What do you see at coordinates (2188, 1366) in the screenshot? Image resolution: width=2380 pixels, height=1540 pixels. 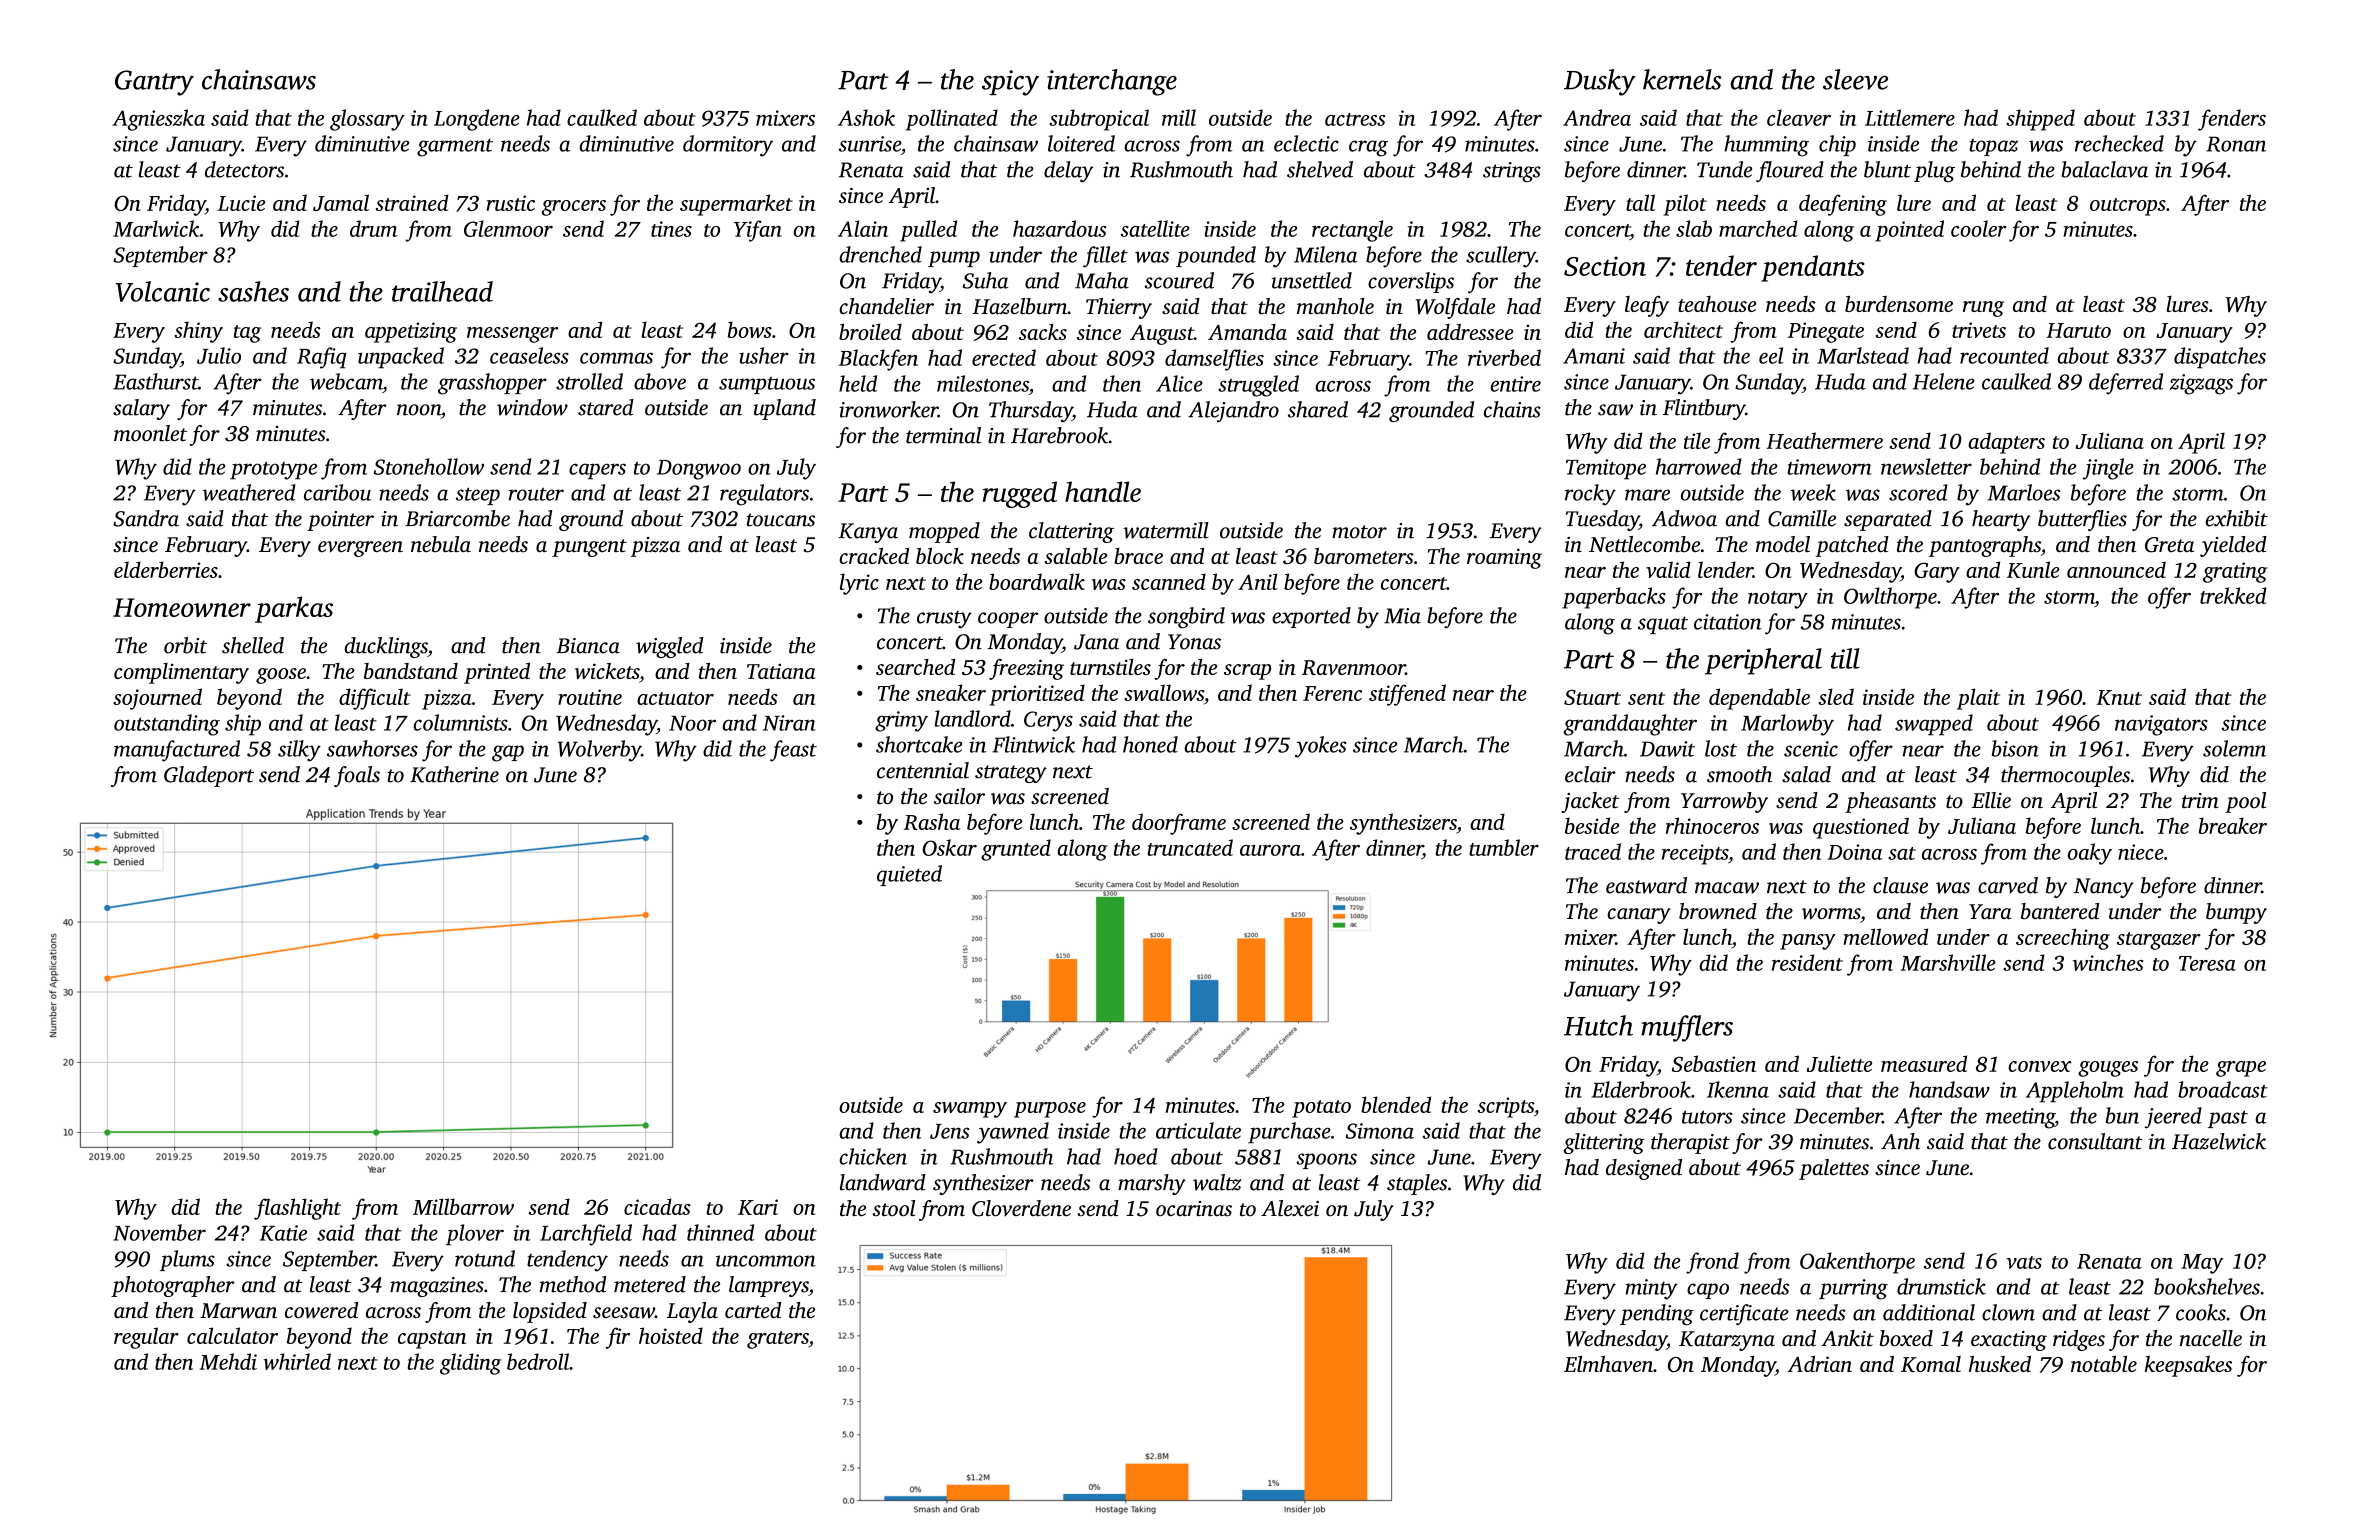 I see `keepsakes` at bounding box center [2188, 1366].
